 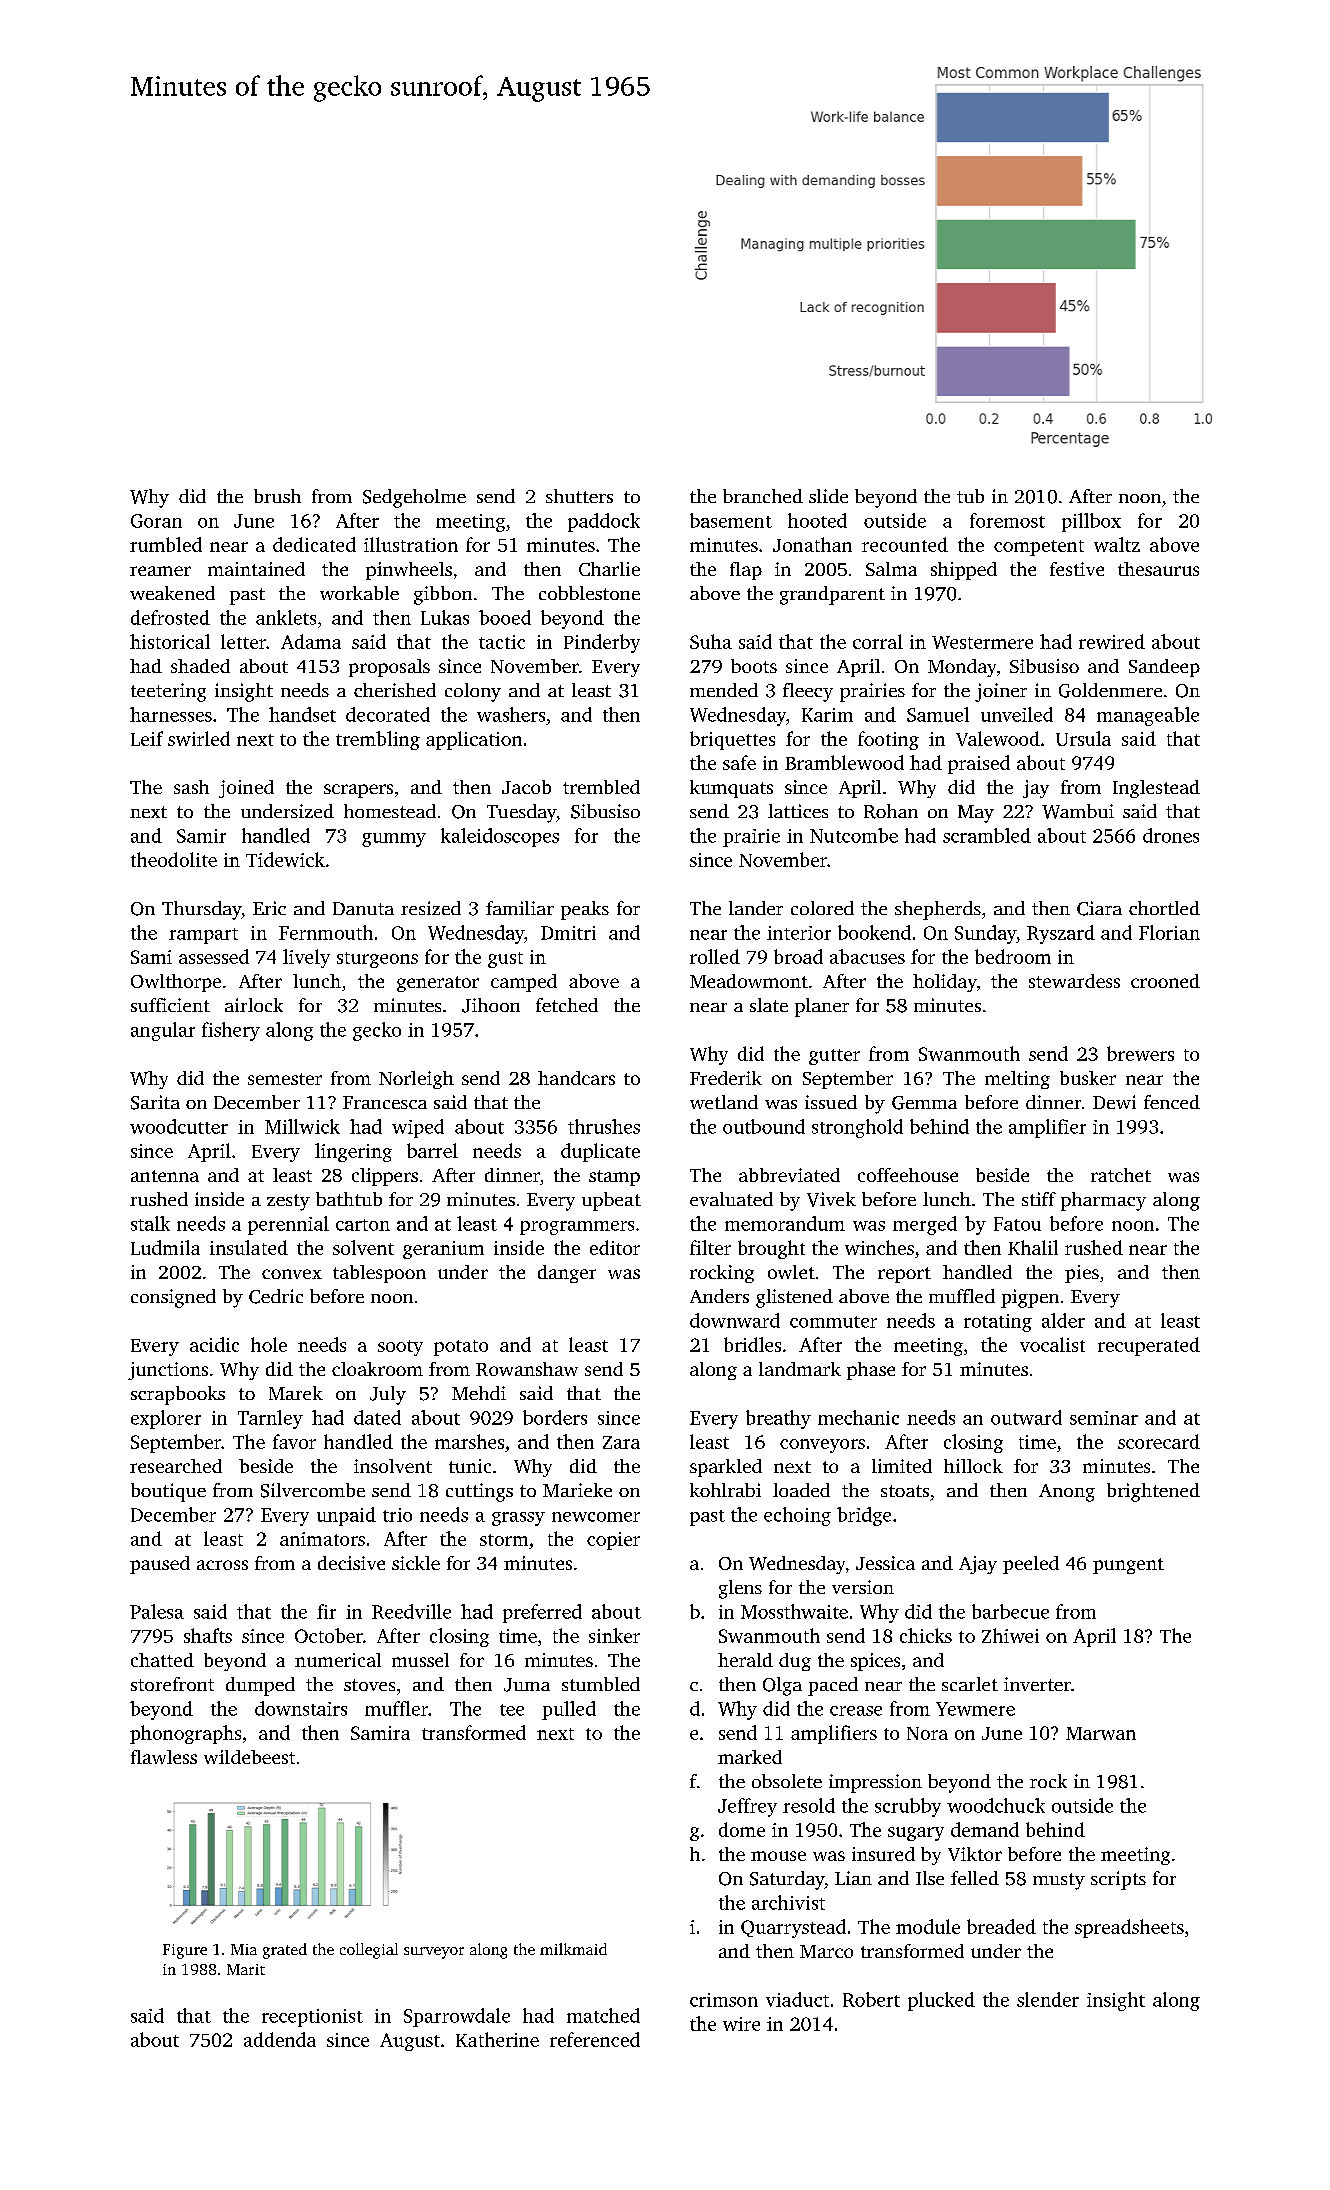 I want to click on surveyor, so click(x=434, y=1953).
